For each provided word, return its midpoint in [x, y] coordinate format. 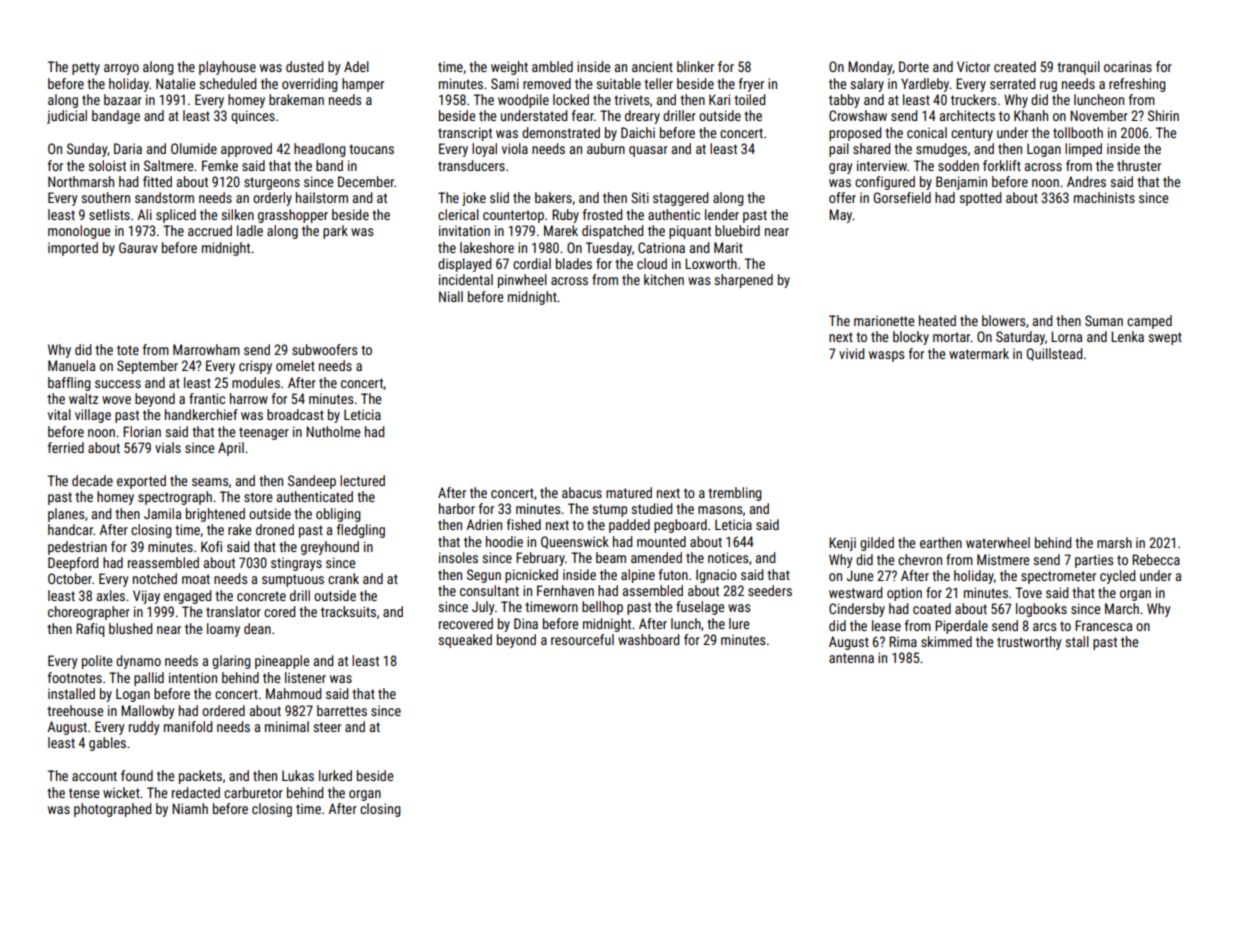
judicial [67, 117]
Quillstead [1054, 354]
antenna [851, 658]
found [137, 775]
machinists [1104, 197]
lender [722, 214]
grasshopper [293, 216]
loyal [484, 150]
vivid [851, 353]
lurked [335, 775]
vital [59, 414]
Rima [903, 641]
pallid [149, 679]
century [972, 134]
